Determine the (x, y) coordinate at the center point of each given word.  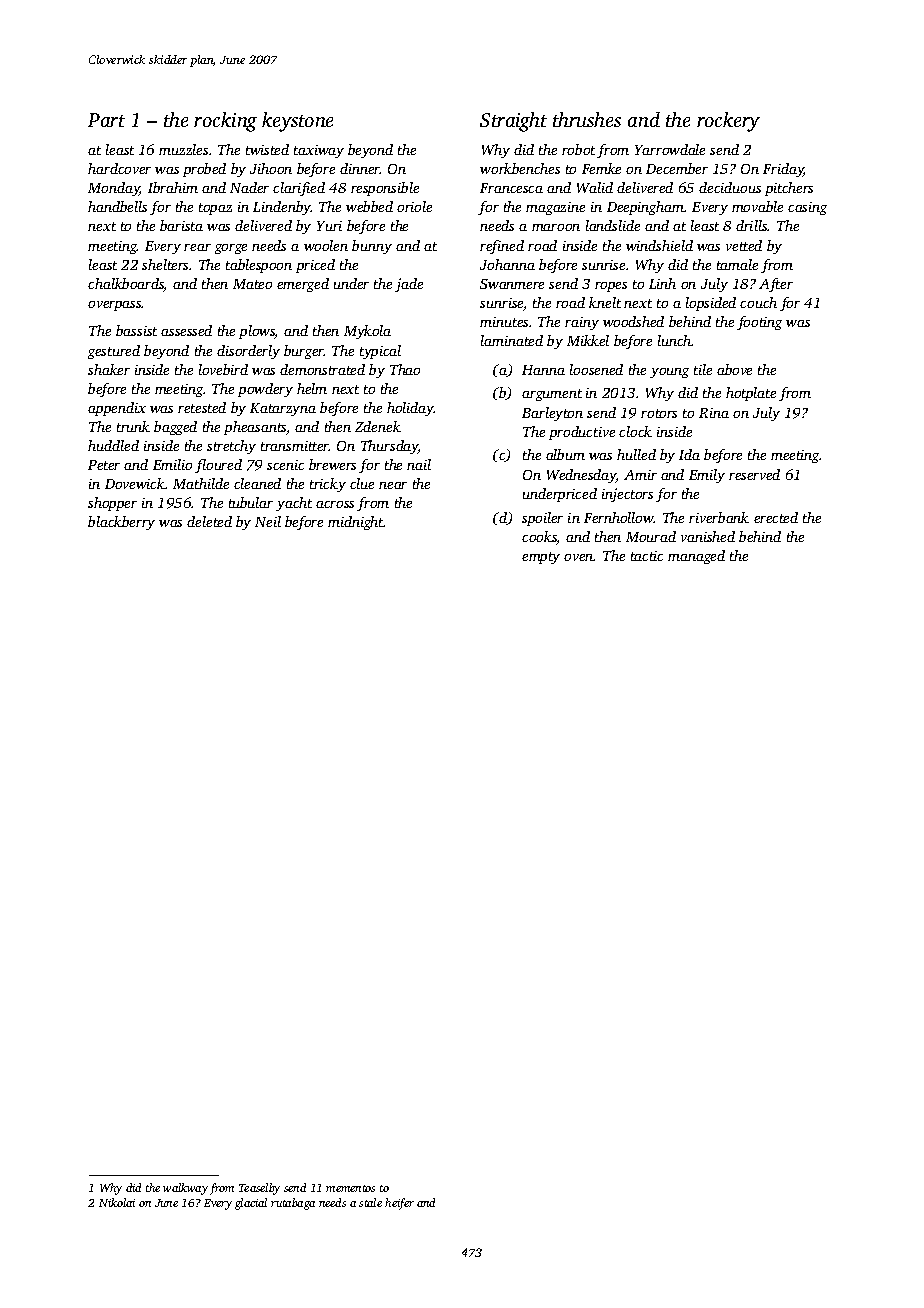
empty (541, 558)
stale (370, 1202)
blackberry (121, 523)
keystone (297, 122)
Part (106, 120)
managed (696, 557)
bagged (175, 428)
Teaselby (259, 1189)
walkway (185, 1189)
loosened (596, 369)
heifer (399, 1204)
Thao (405, 369)
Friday (783, 170)
